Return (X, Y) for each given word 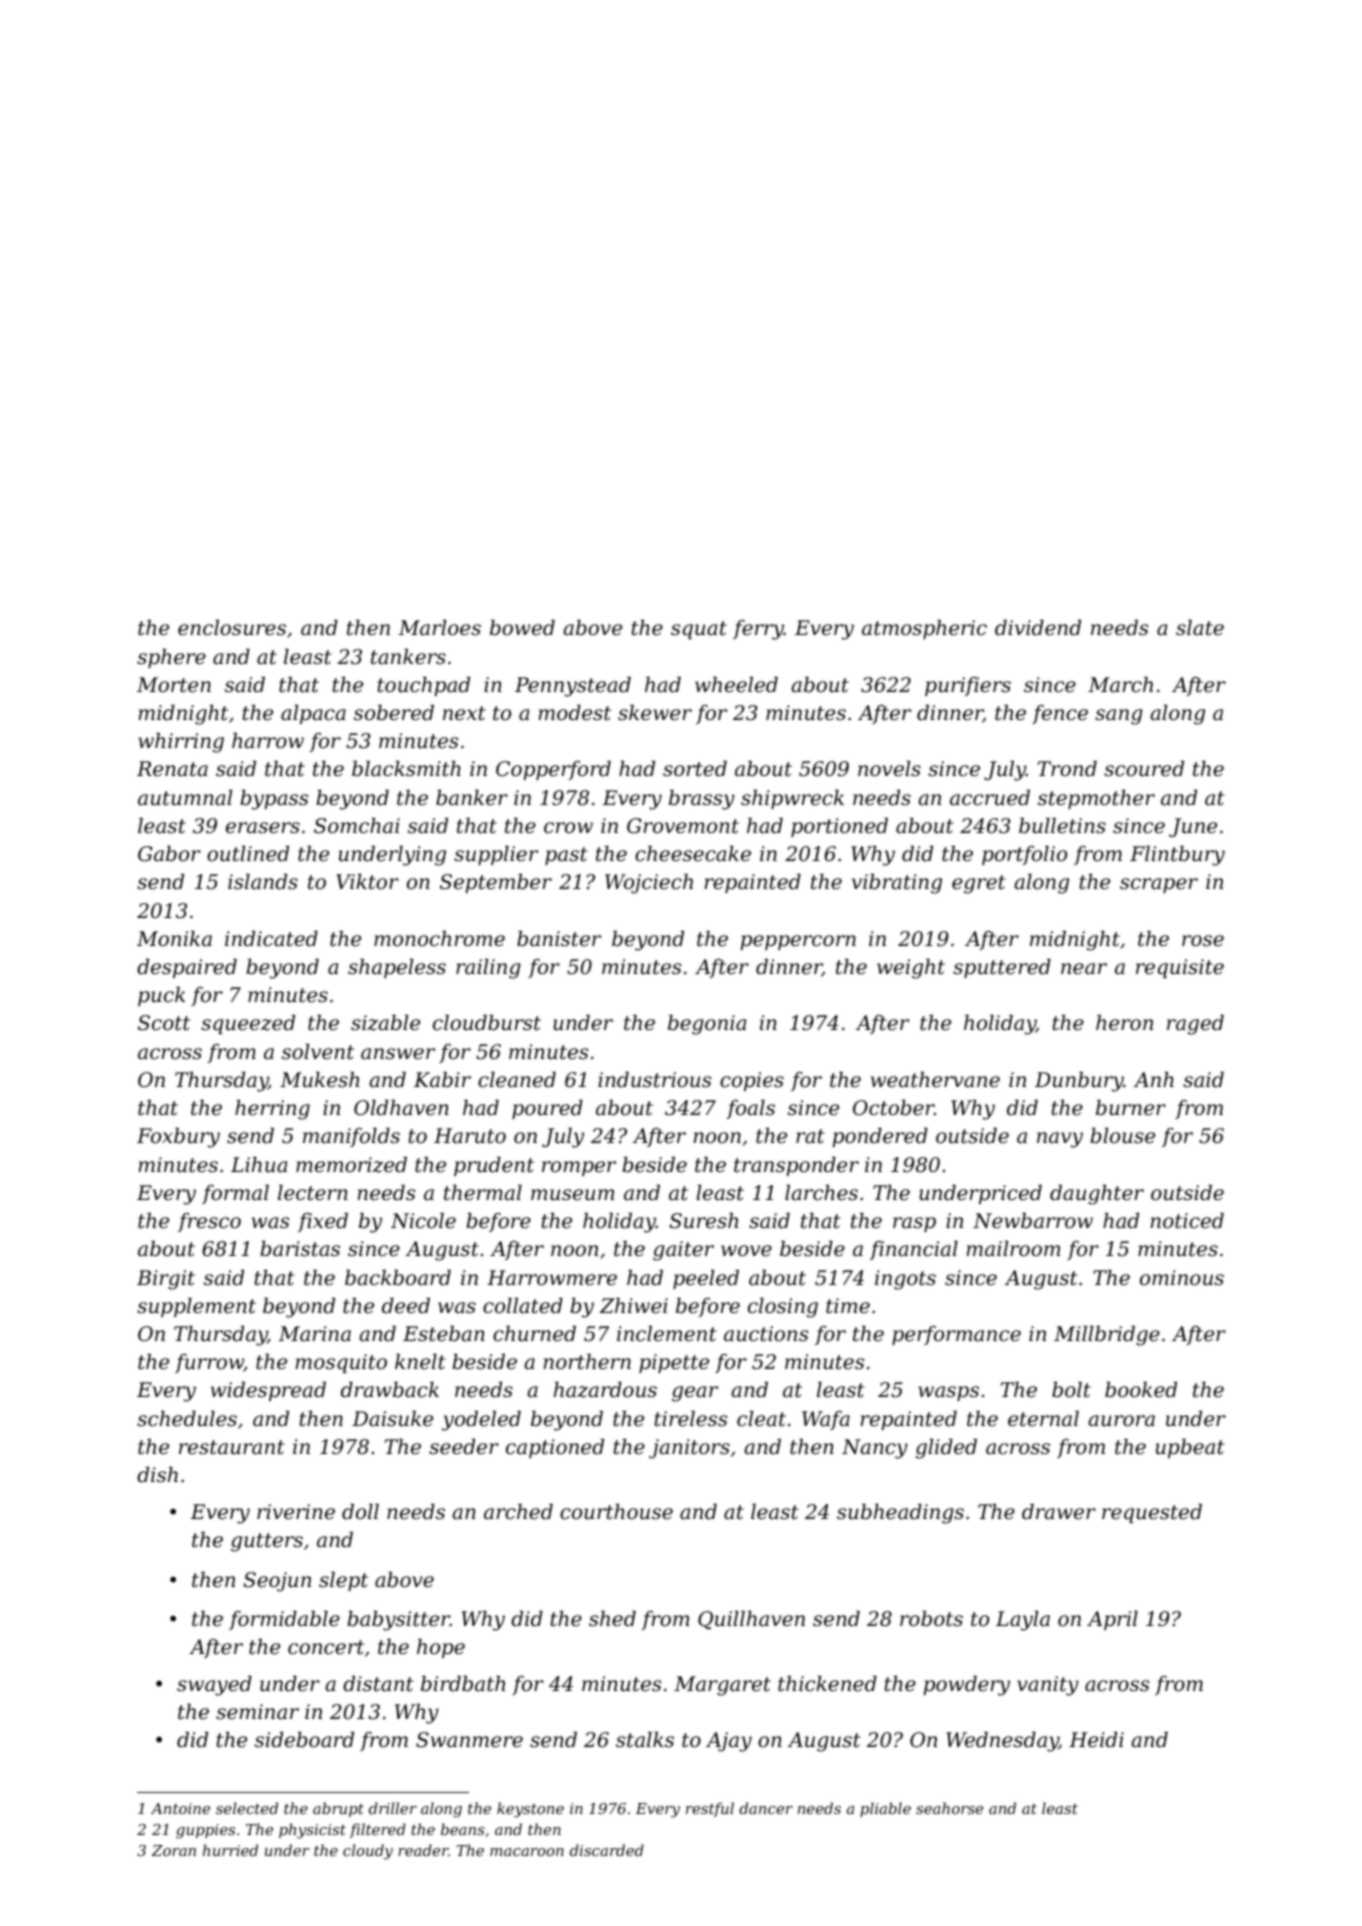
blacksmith (406, 769)
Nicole (423, 1221)
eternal (1043, 1419)
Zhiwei (634, 1306)
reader (423, 1850)
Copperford (553, 770)
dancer (766, 1808)
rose (1203, 941)
